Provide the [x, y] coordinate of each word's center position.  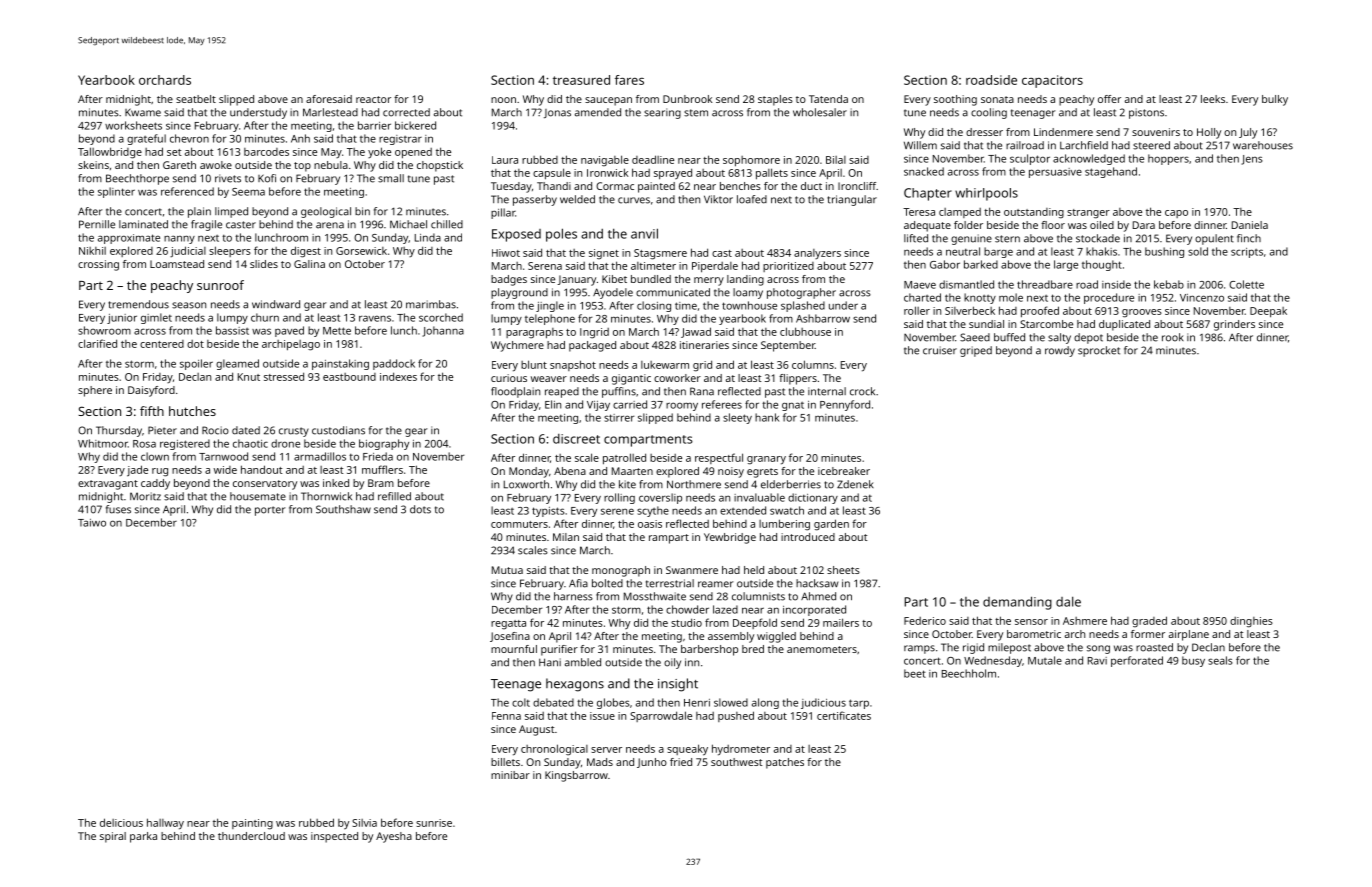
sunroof [220, 285]
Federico [925, 621]
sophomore [751, 161]
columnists [758, 596]
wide [225, 470]
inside [1116, 284]
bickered [415, 125]
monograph [621, 571]
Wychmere [517, 346]
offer [1109, 99]
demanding [1017, 603]
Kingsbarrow [576, 776]
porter [270, 511]
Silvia [364, 823]
